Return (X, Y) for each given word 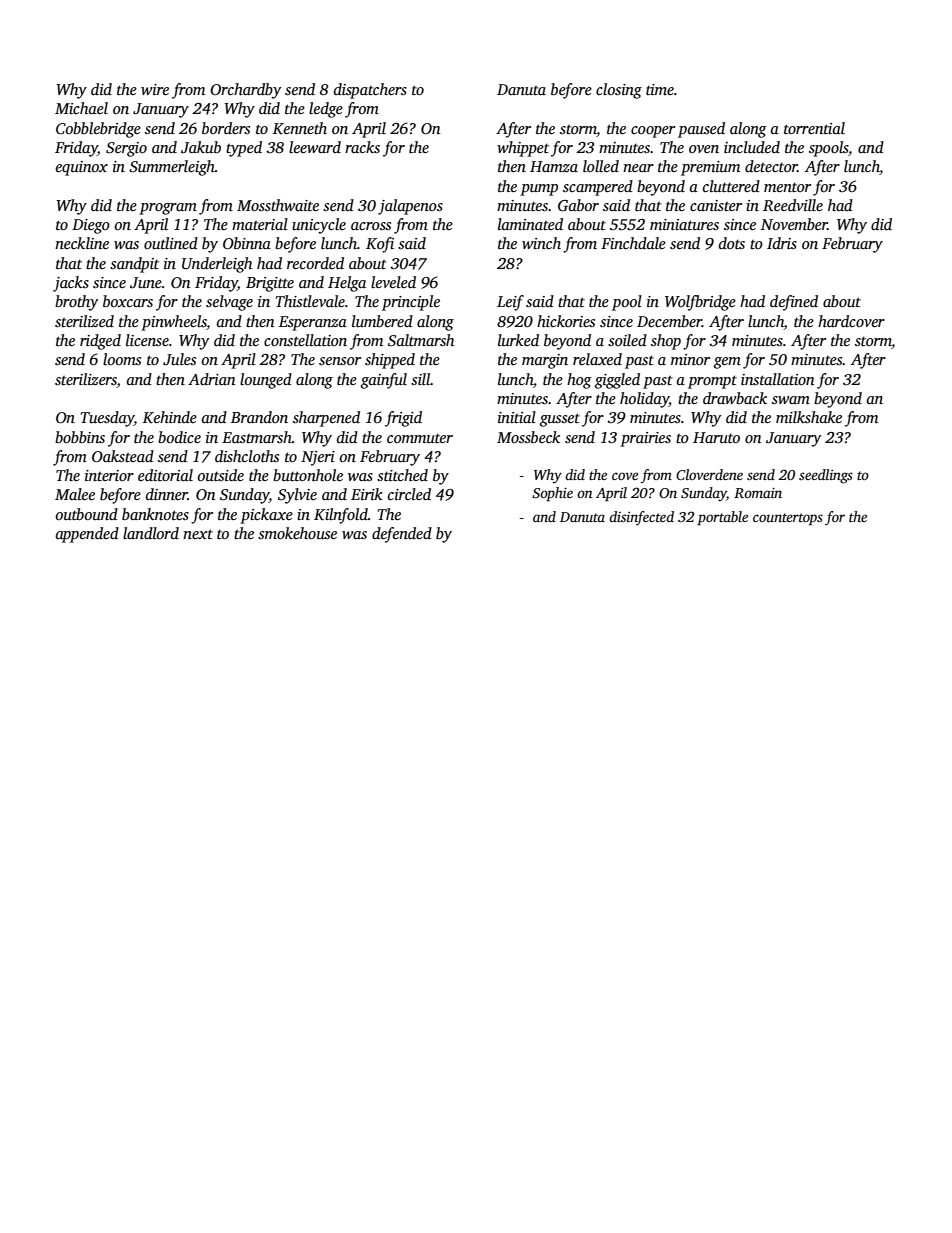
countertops (788, 519)
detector (771, 166)
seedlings (826, 476)
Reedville (793, 205)
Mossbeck (528, 437)
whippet (523, 149)
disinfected (641, 518)
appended (87, 535)
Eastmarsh (257, 437)
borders (226, 128)
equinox (82, 168)
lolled (601, 166)
